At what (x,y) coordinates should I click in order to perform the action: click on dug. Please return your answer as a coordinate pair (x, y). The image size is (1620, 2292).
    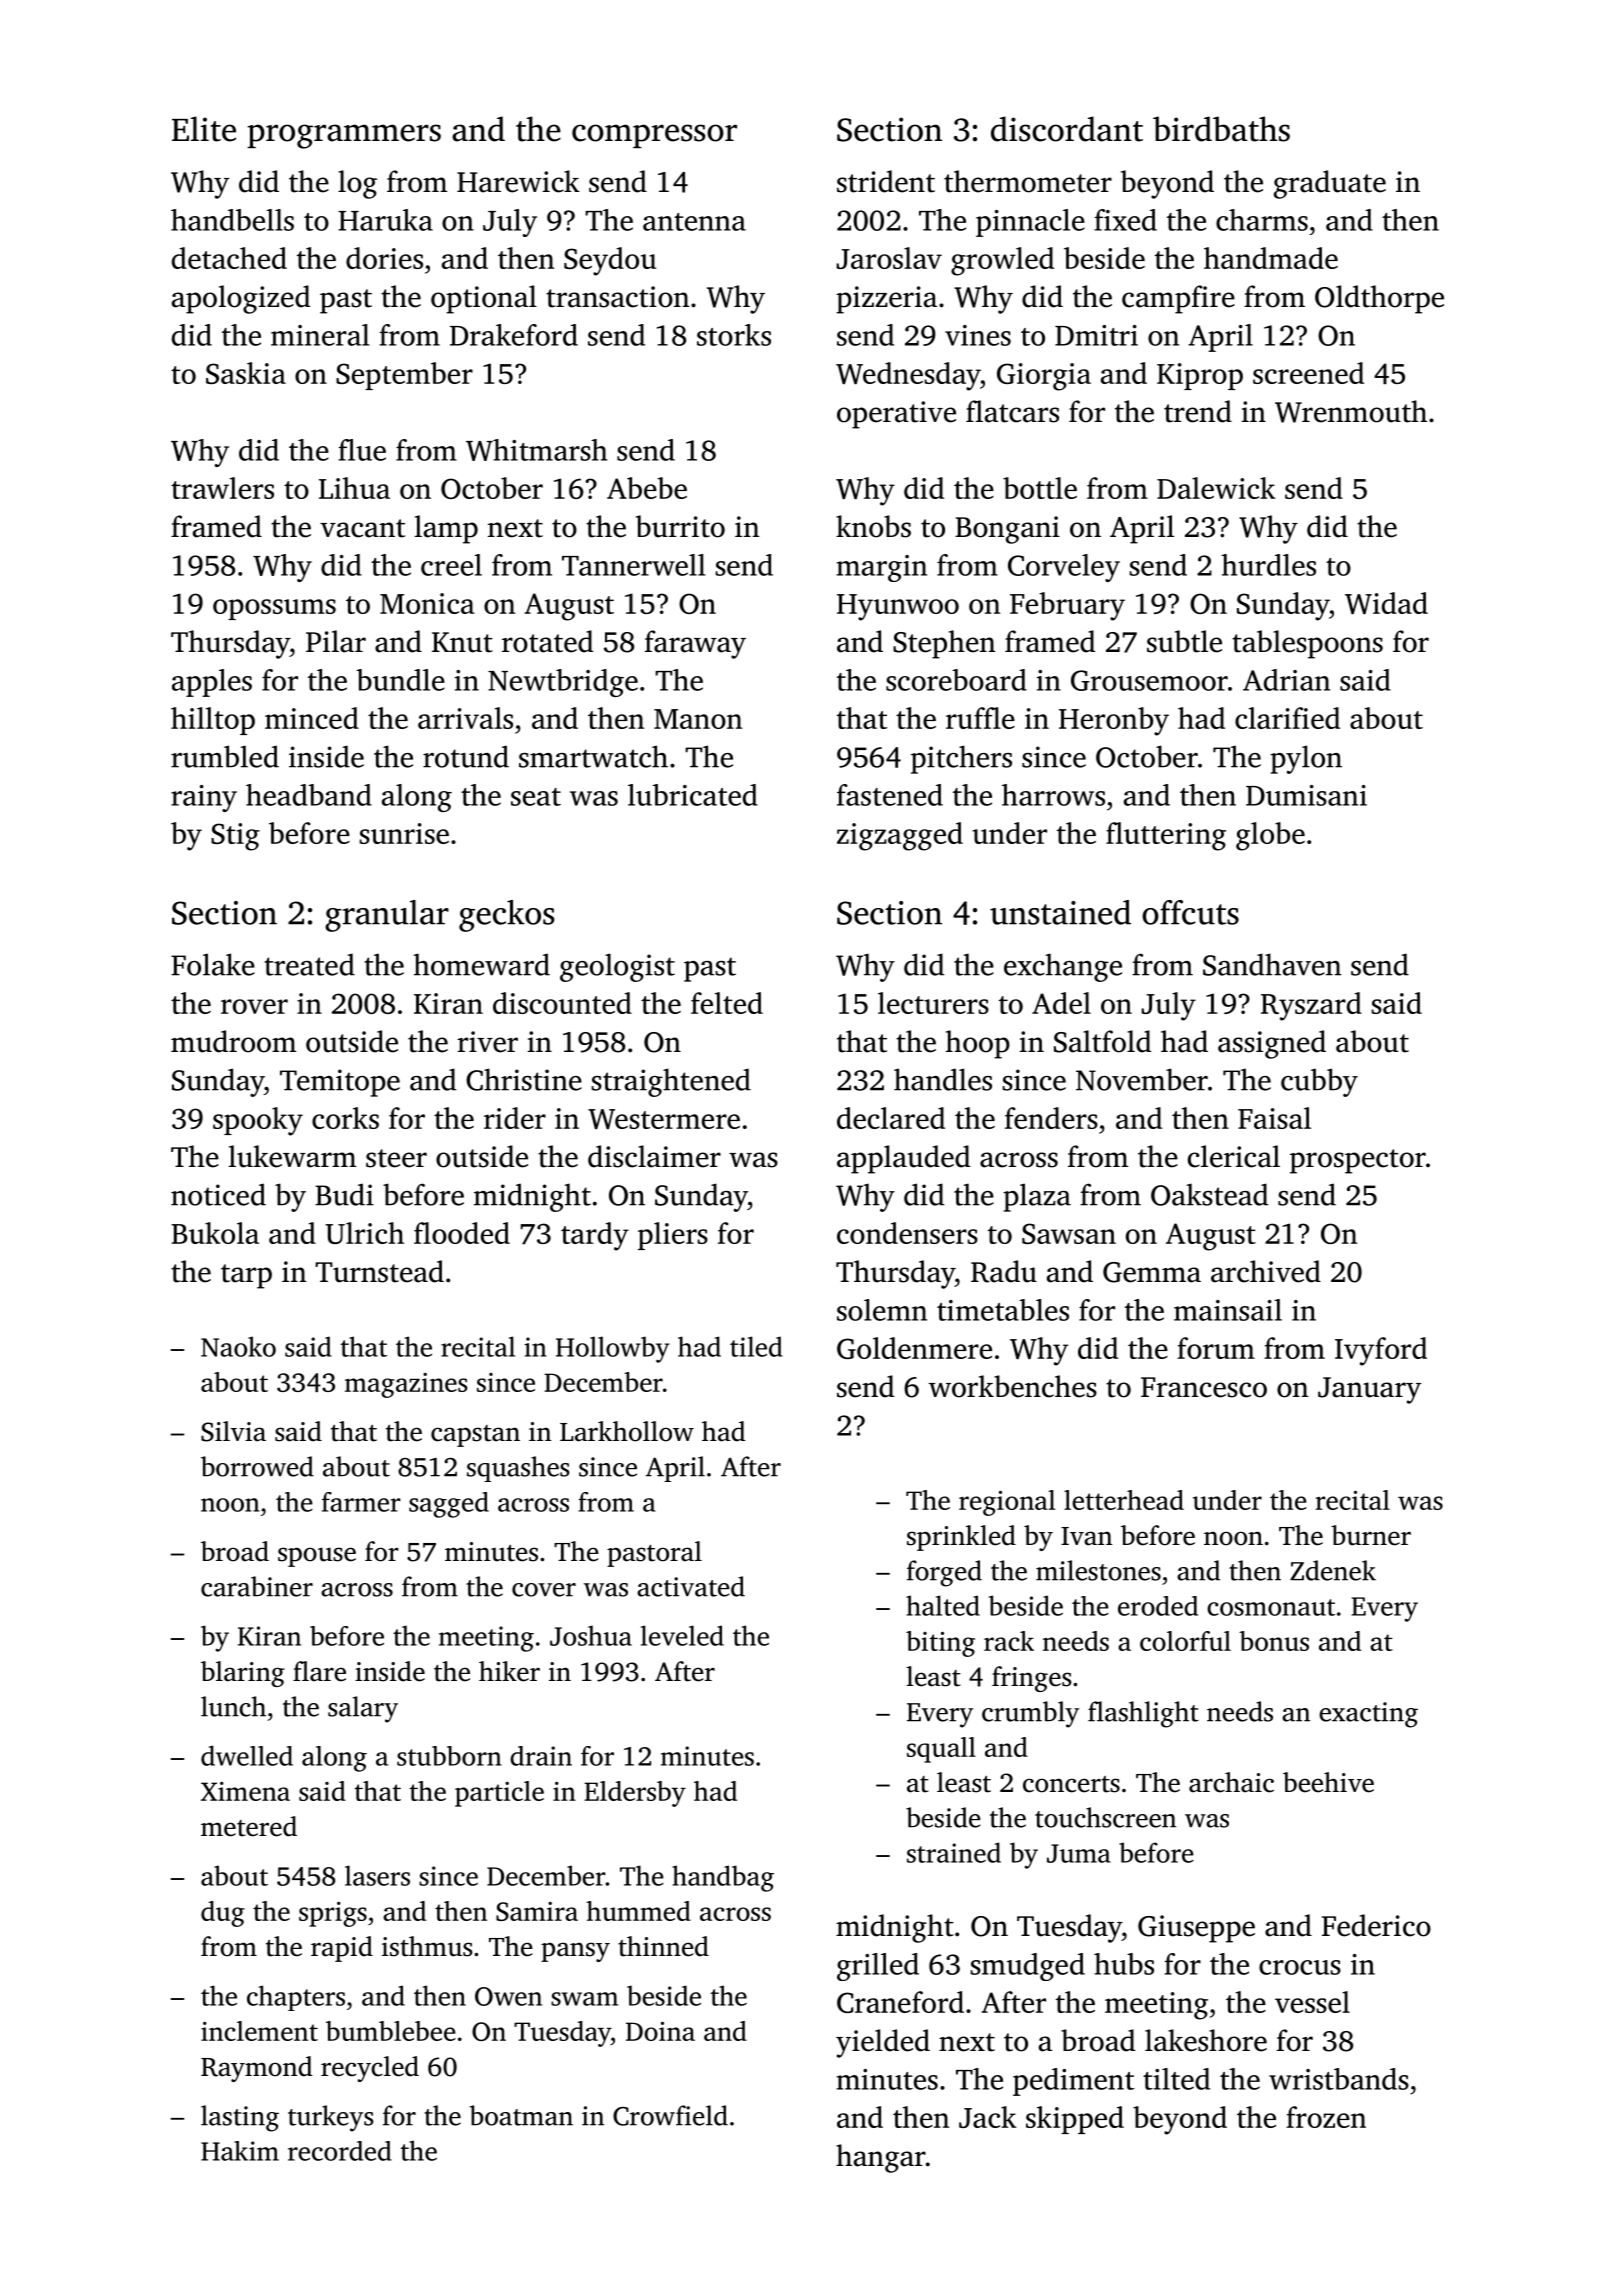
    Looking at the image, I should click on (223, 1914).
